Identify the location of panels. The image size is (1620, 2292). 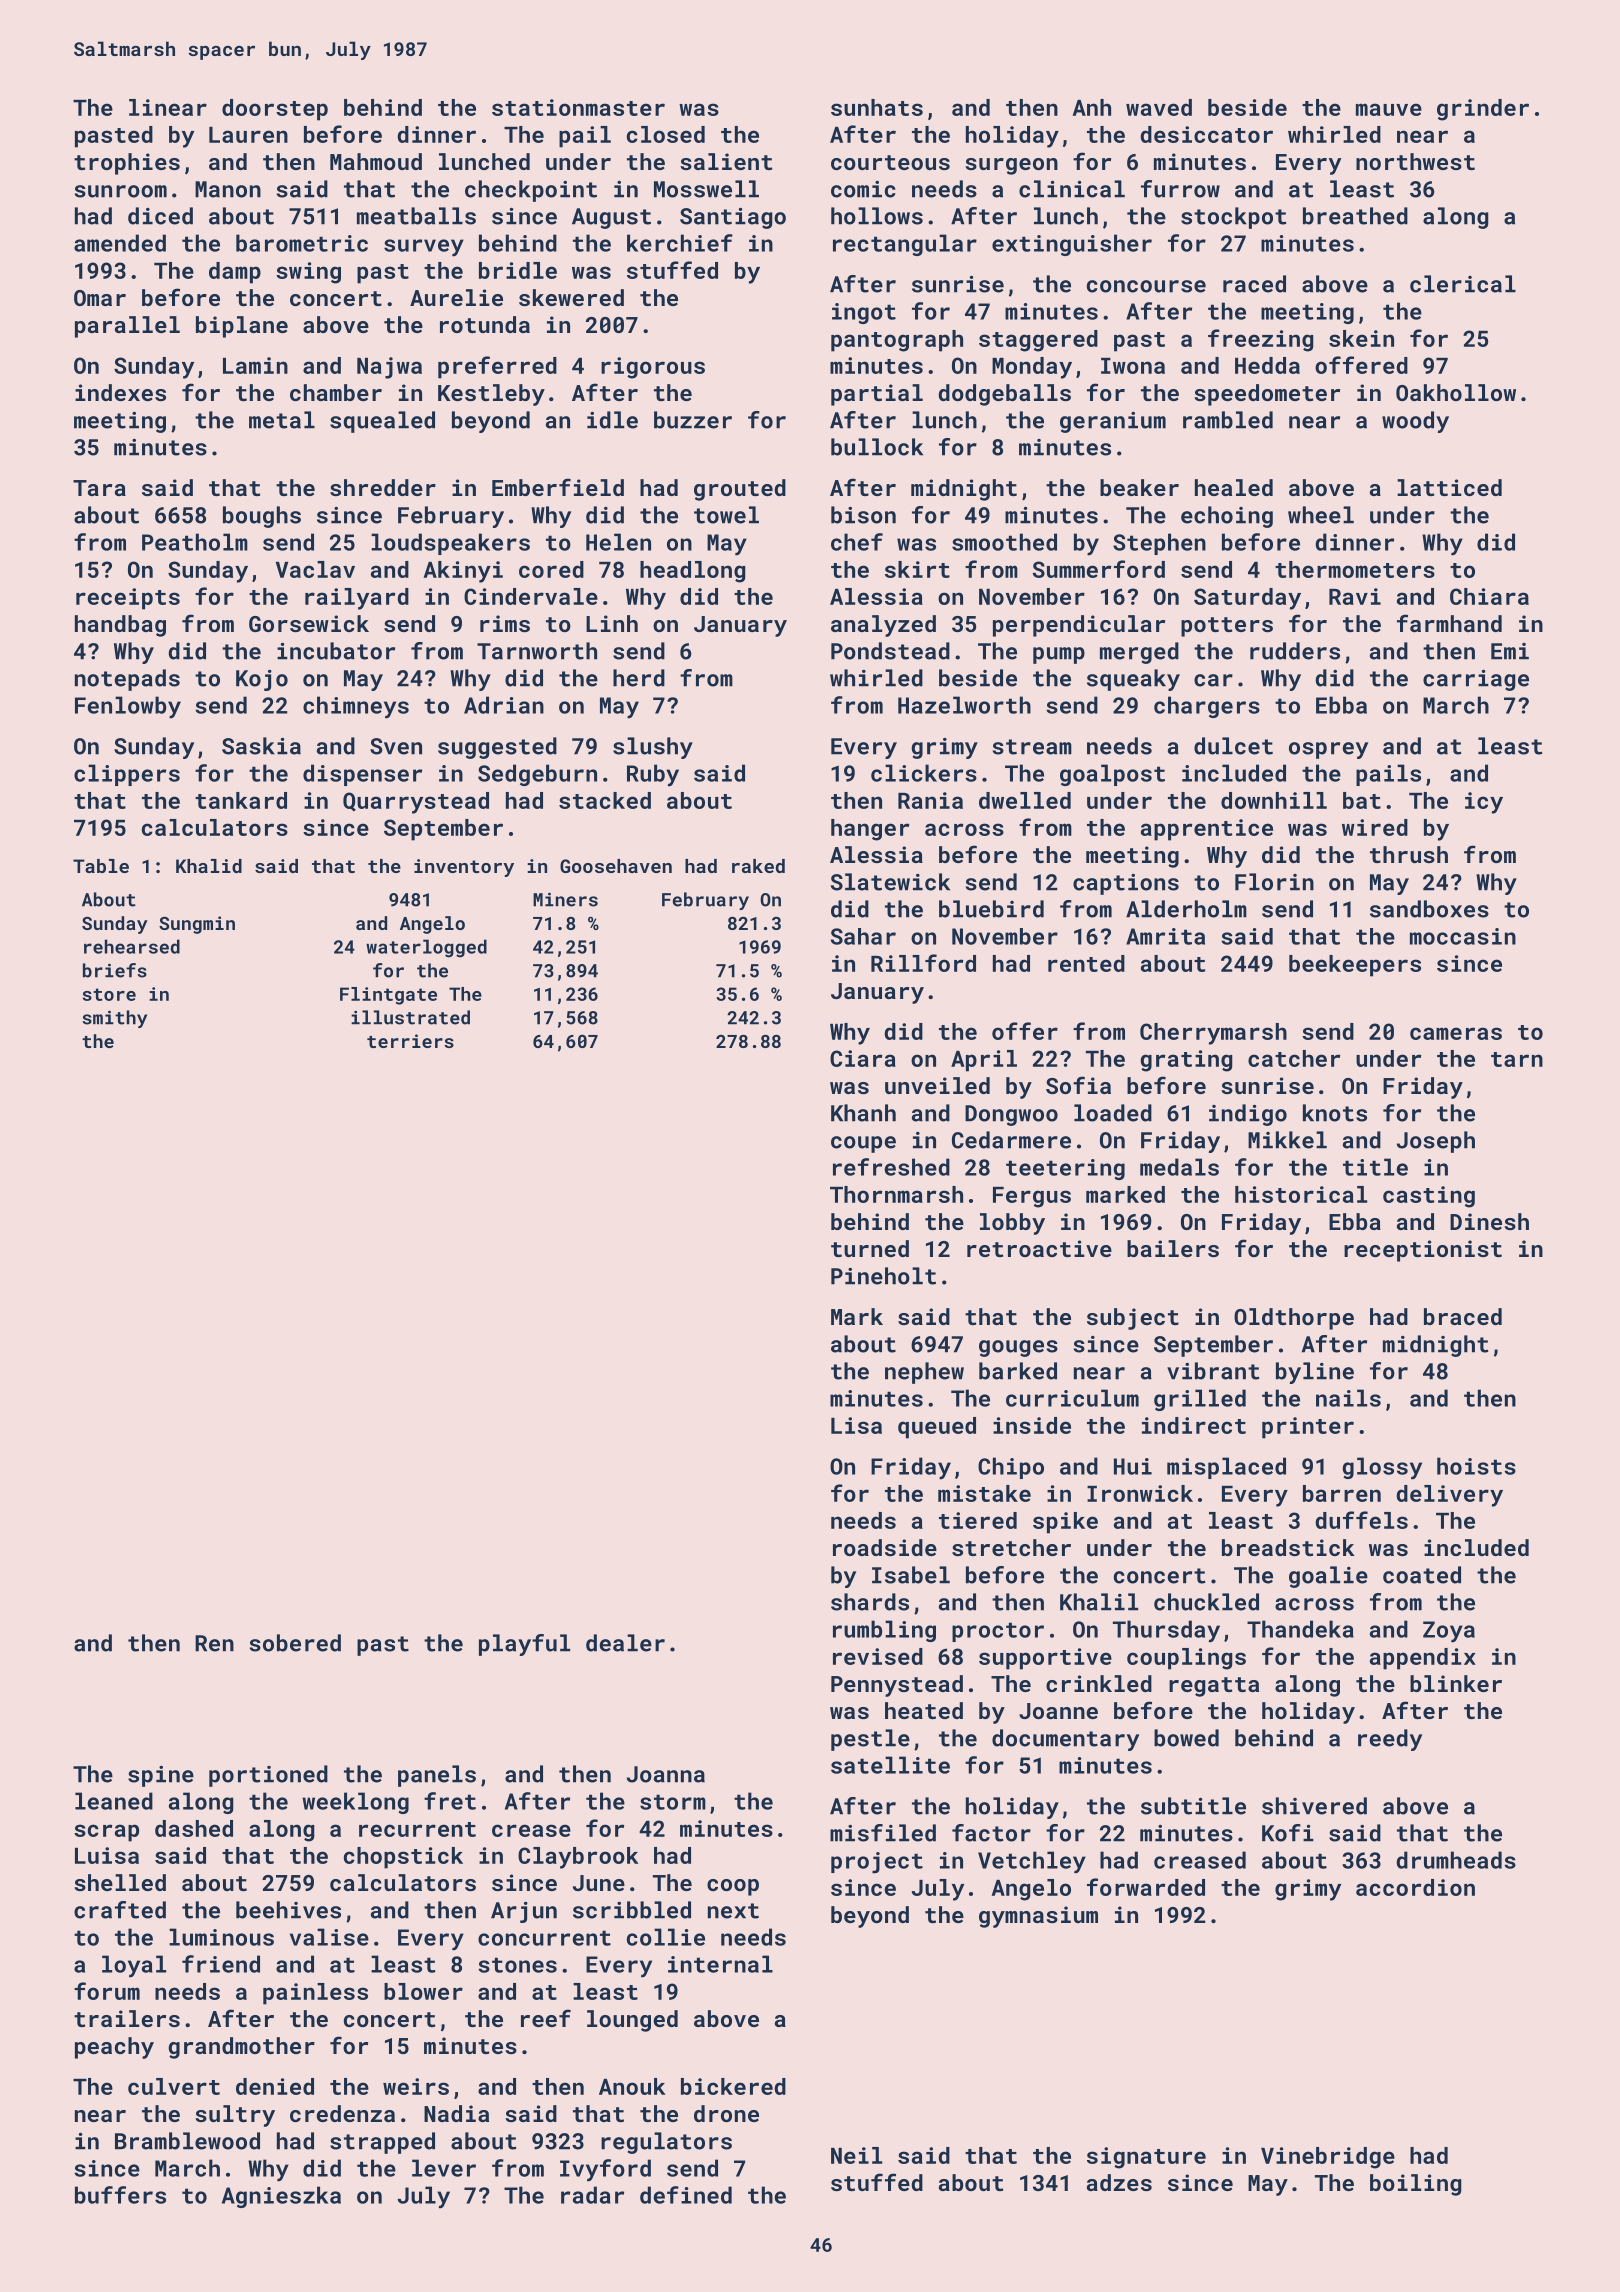
(437, 1776).
